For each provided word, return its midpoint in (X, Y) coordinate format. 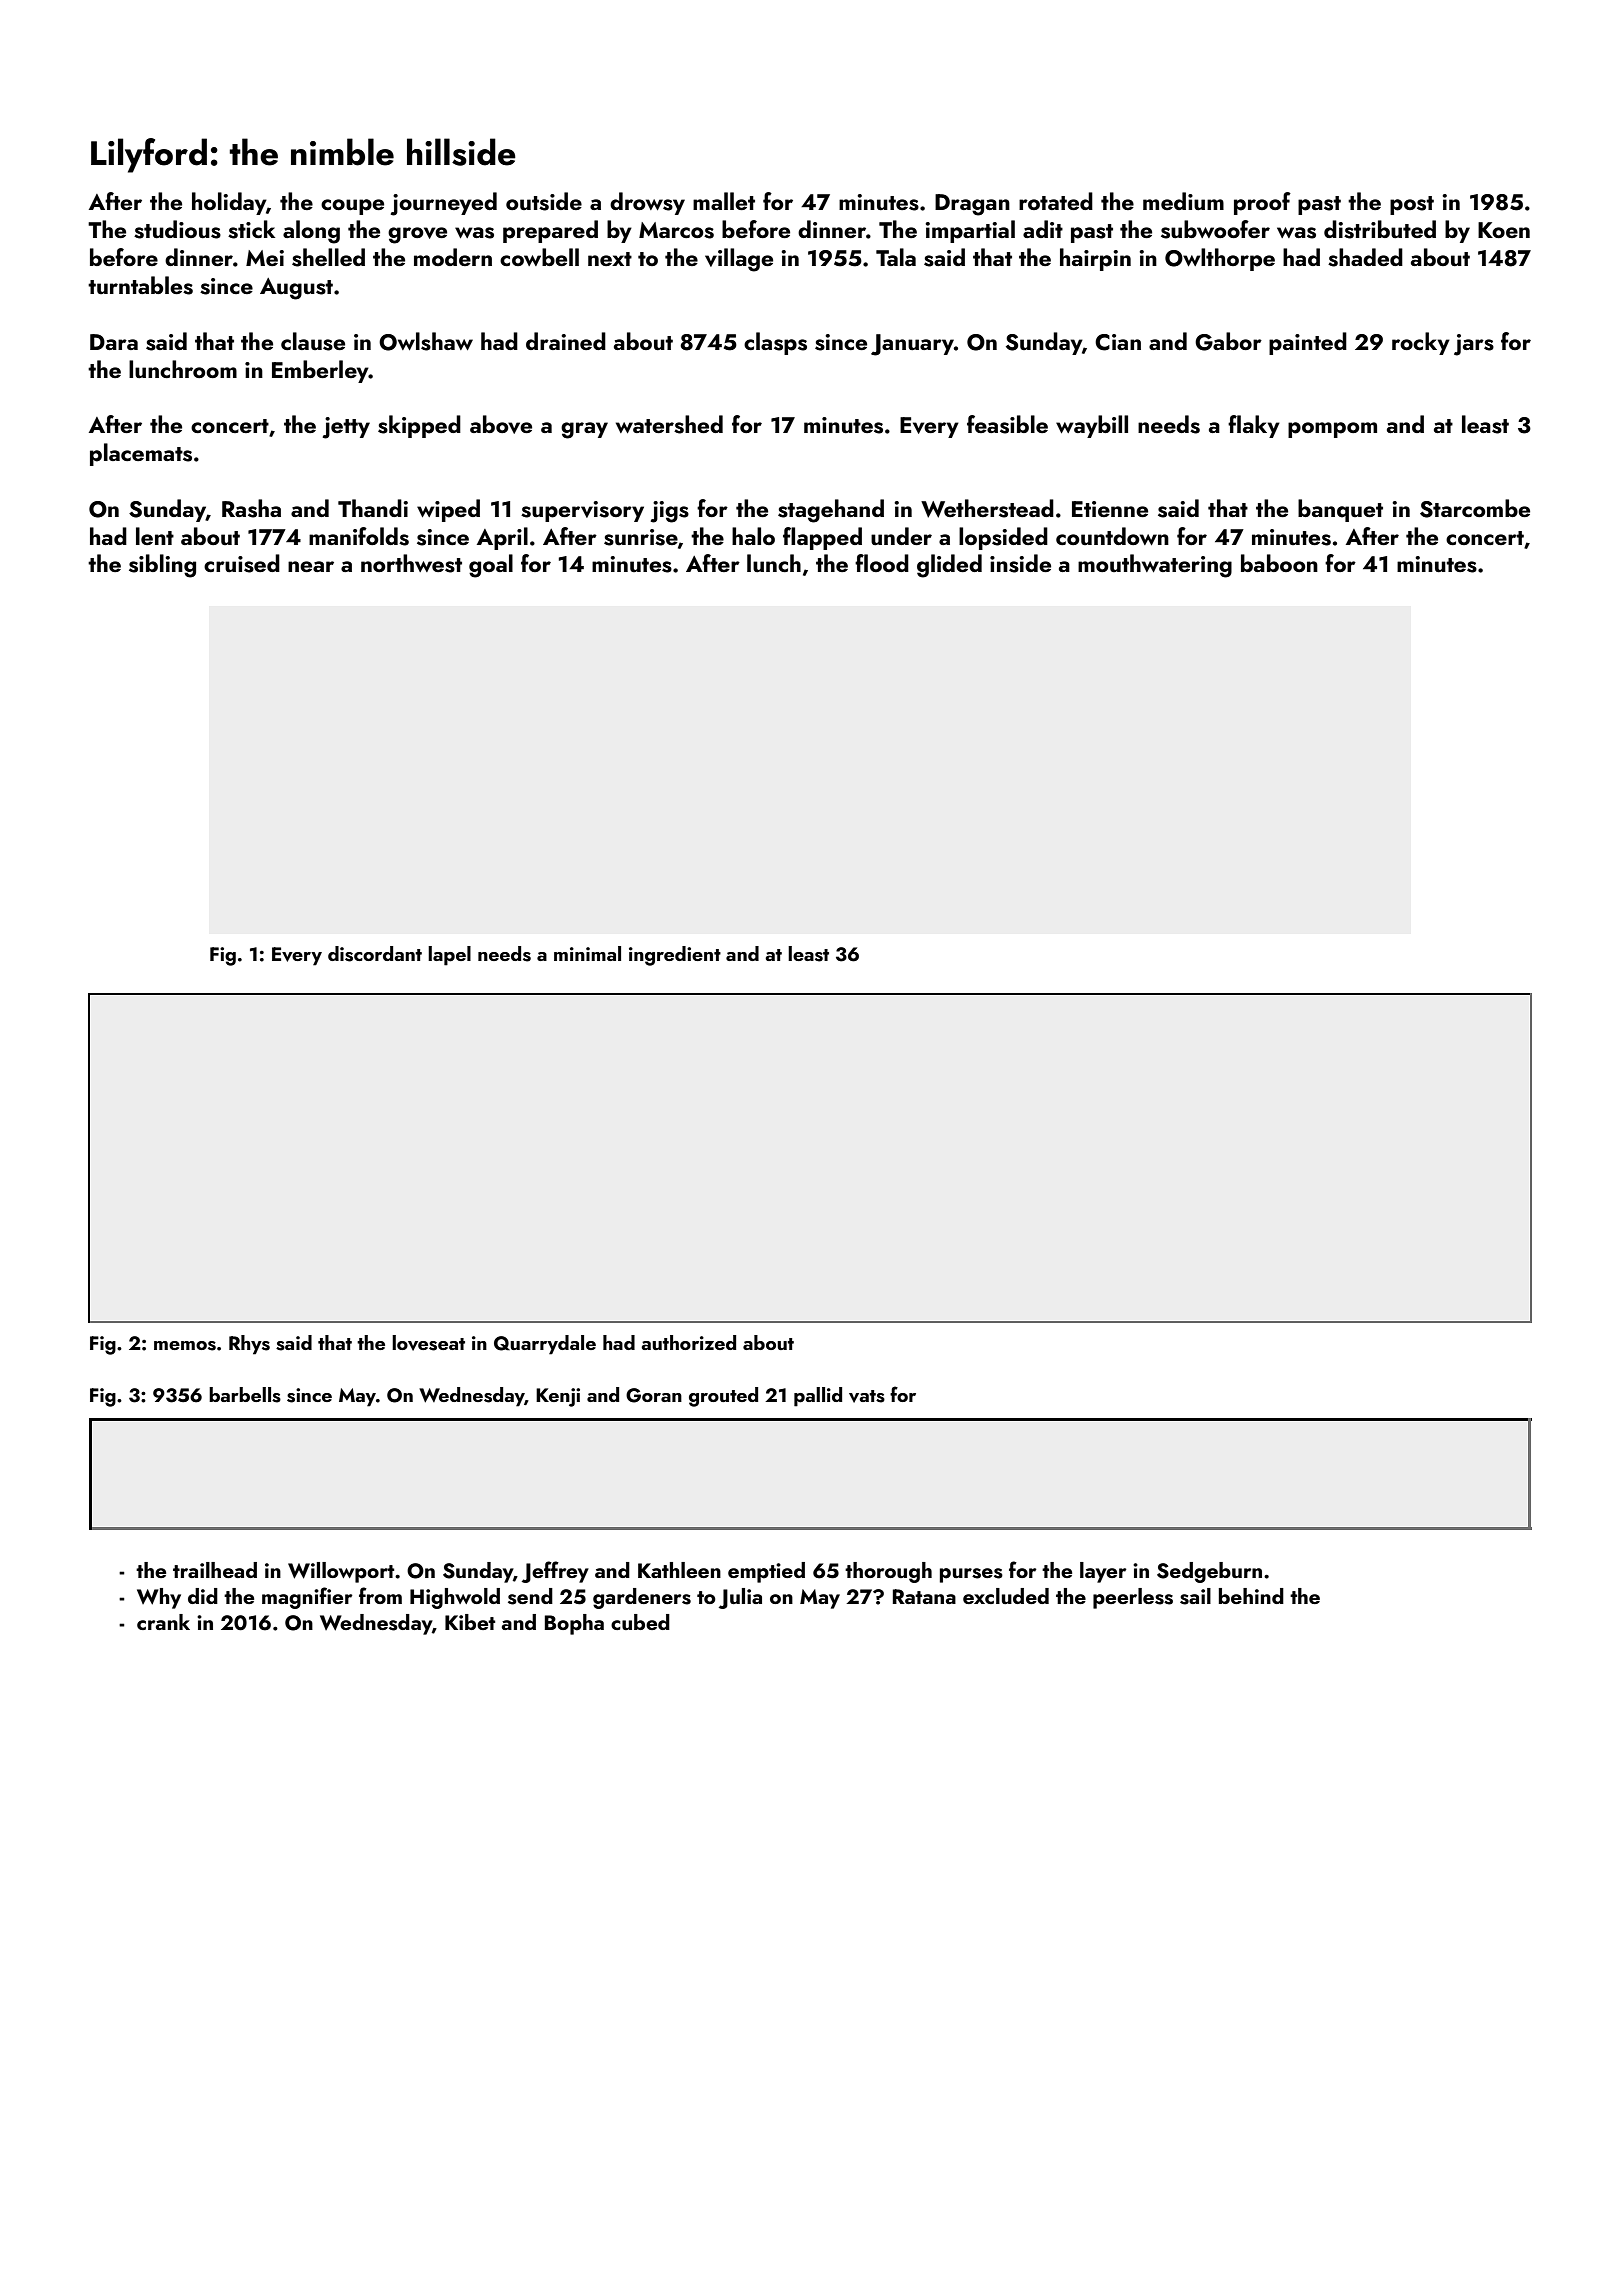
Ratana (924, 1596)
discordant (375, 954)
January (912, 345)
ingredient (675, 956)
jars (1474, 345)
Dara (114, 342)
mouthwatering (1155, 566)
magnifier (307, 1598)
